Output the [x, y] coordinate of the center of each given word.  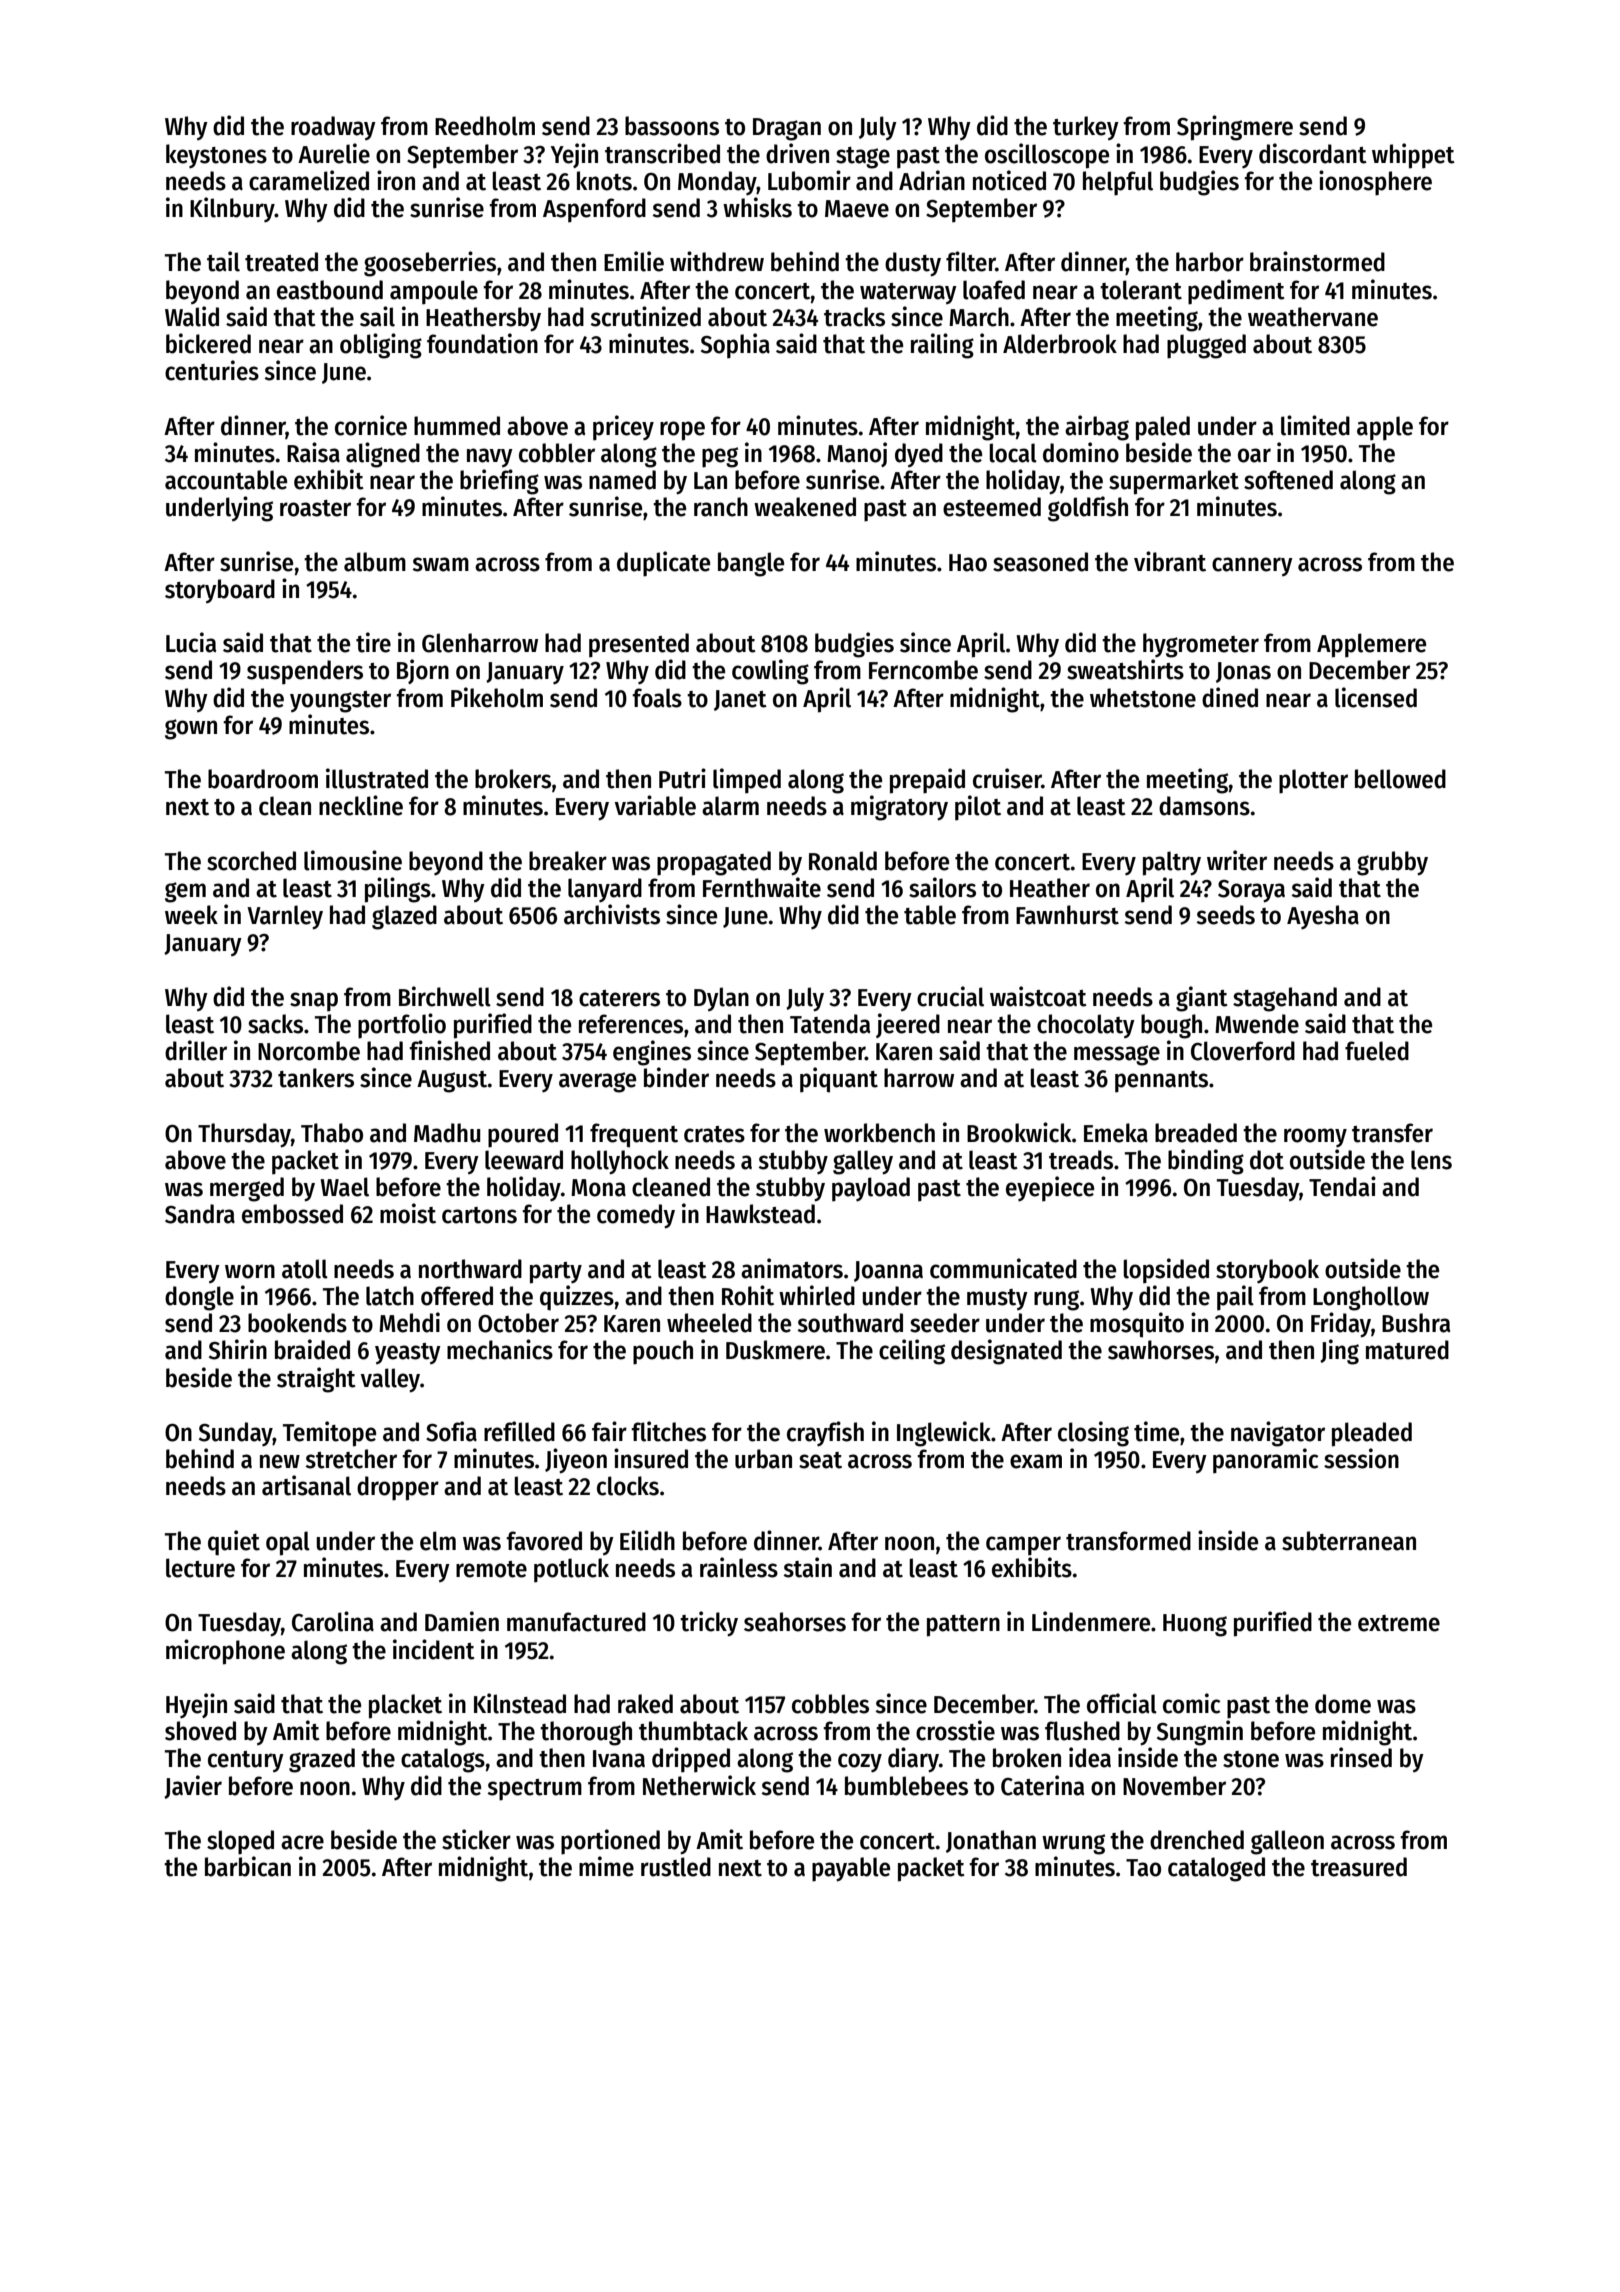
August [452, 1081]
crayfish [825, 1434]
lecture [200, 1568]
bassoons [672, 126]
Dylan [721, 999]
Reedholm [485, 126]
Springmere [1235, 128]
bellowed [1400, 779]
